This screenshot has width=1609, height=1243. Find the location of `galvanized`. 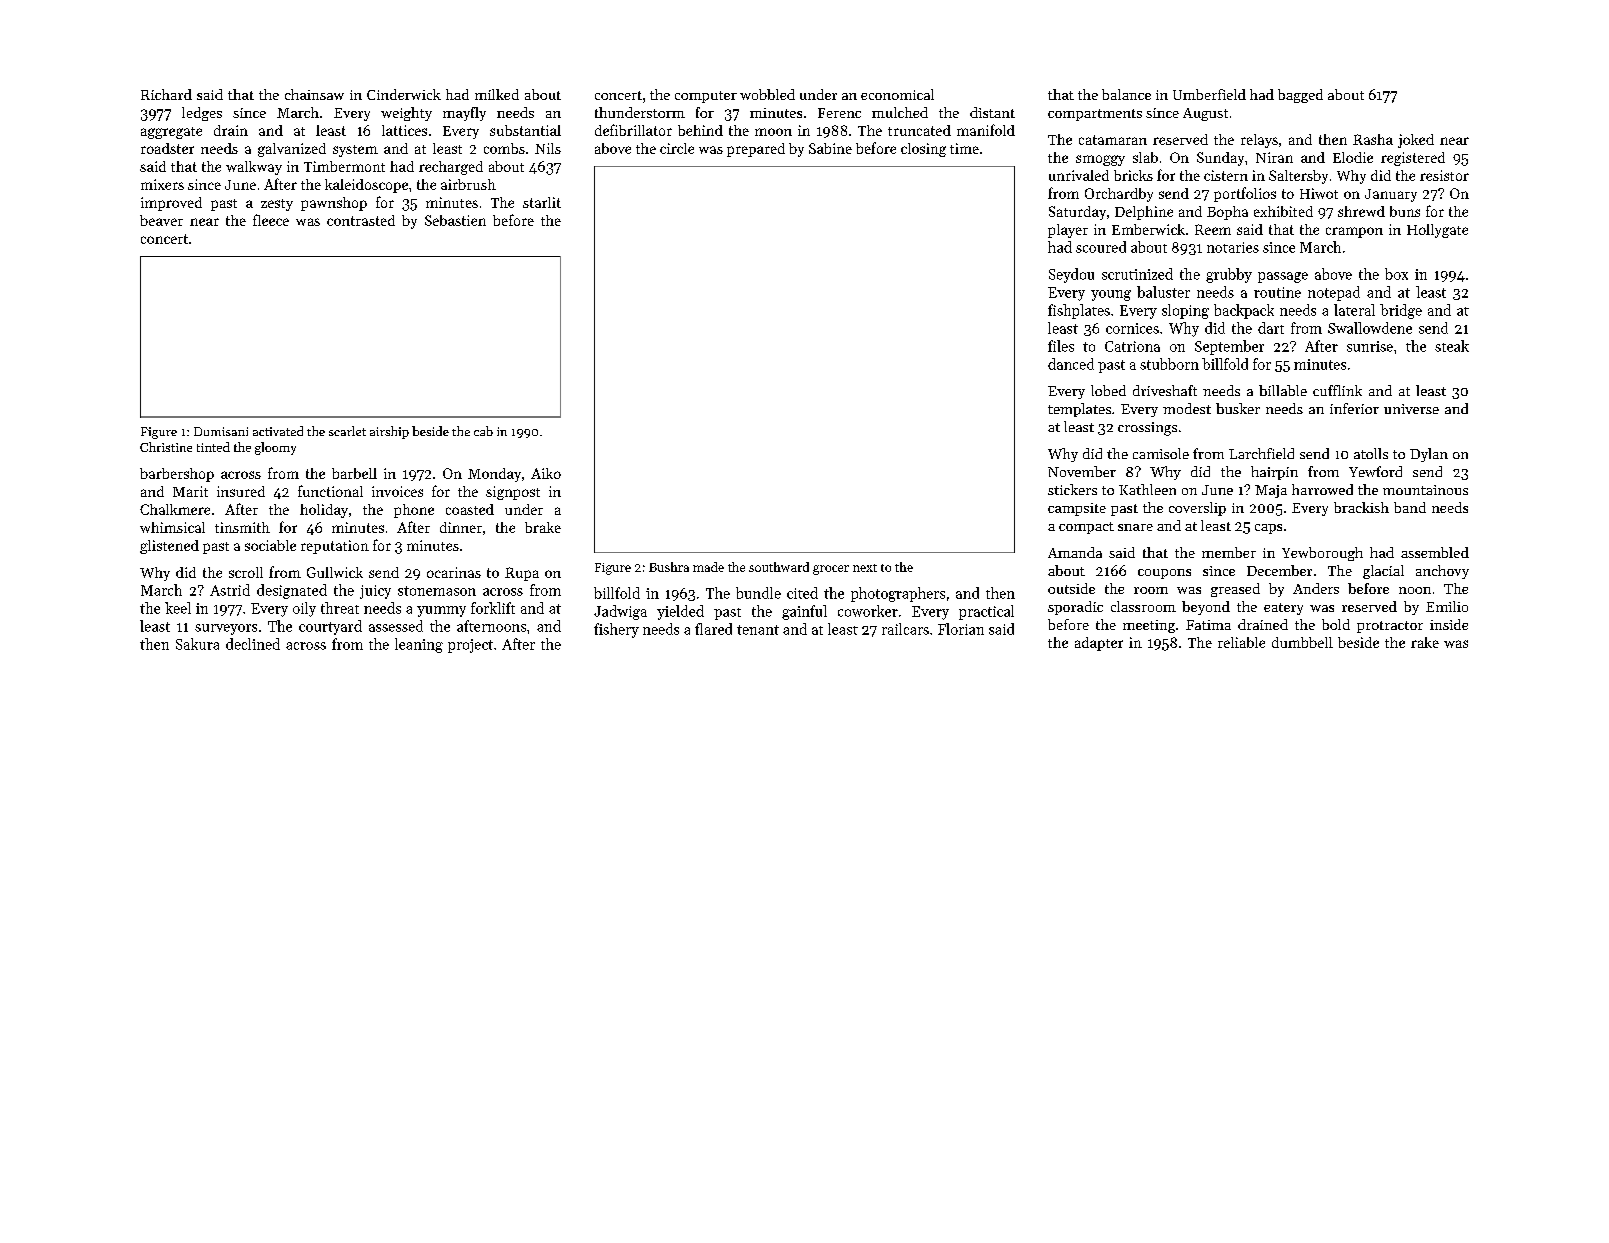

galvanized is located at coordinates (292, 150).
